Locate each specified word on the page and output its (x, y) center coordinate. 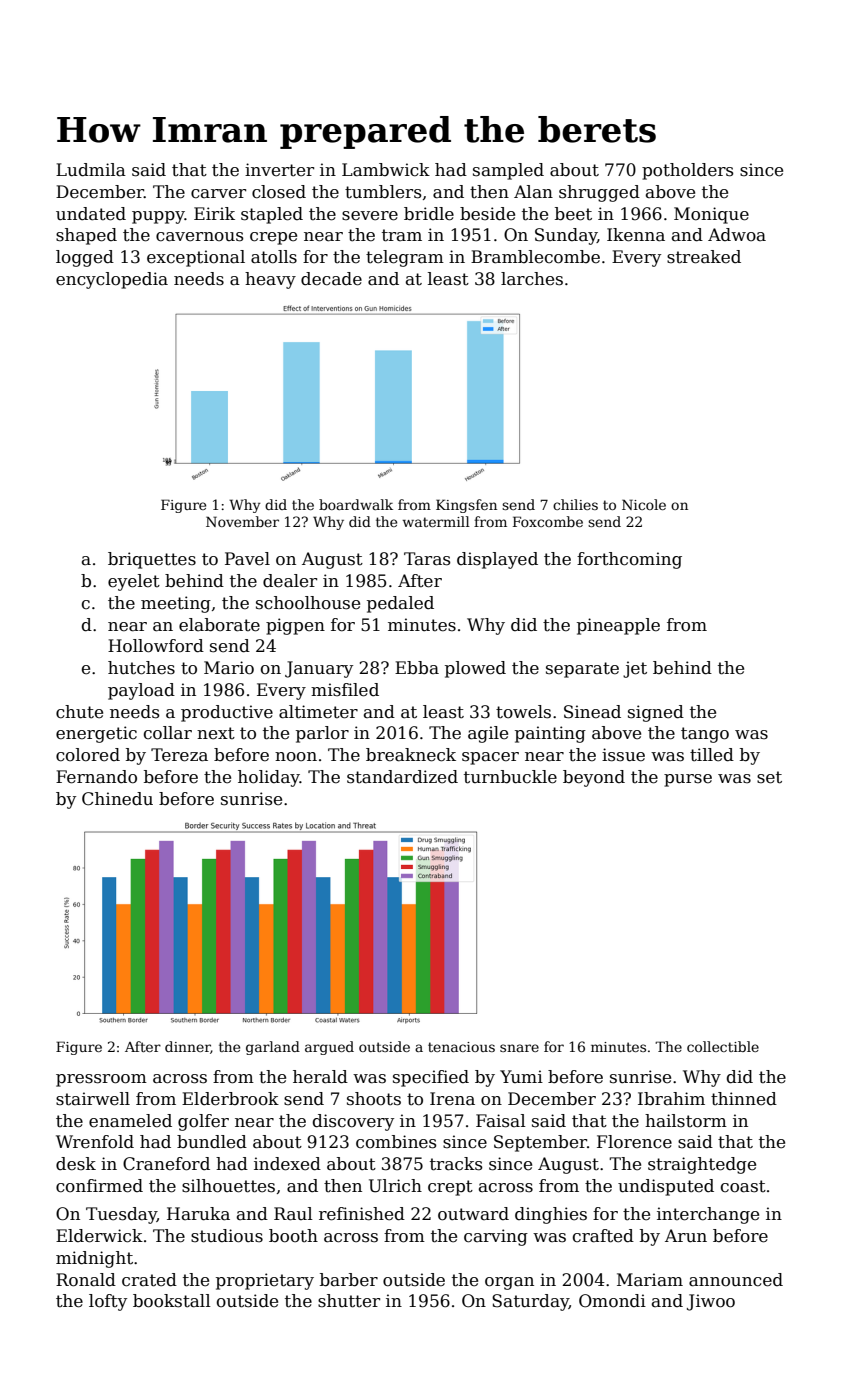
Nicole (644, 504)
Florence (634, 1142)
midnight (94, 1259)
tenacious (461, 1047)
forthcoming (629, 560)
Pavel (247, 559)
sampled (508, 171)
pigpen (295, 626)
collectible (723, 1046)
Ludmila (91, 170)
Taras (427, 559)
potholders (688, 171)
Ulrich (395, 1186)
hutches (141, 668)
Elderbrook (230, 1099)
